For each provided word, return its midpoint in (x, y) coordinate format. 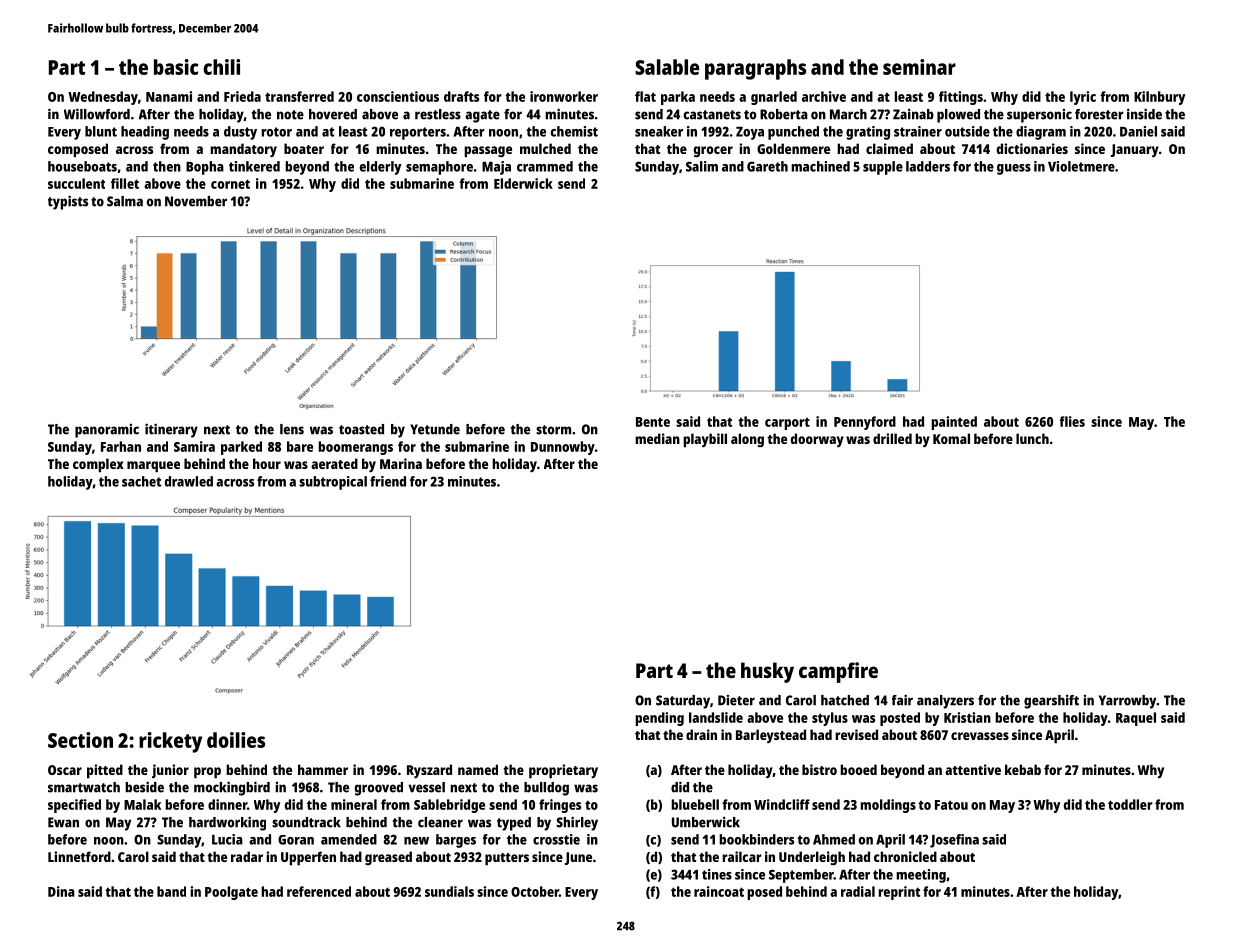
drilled (892, 438)
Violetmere (1081, 166)
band (171, 891)
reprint (899, 893)
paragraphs (755, 69)
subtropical (333, 483)
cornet (230, 184)
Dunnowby (563, 448)
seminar (919, 67)
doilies (236, 740)
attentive (973, 769)
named (478, 769)
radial (858, 891)
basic (176, 67)
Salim (702, 166)
